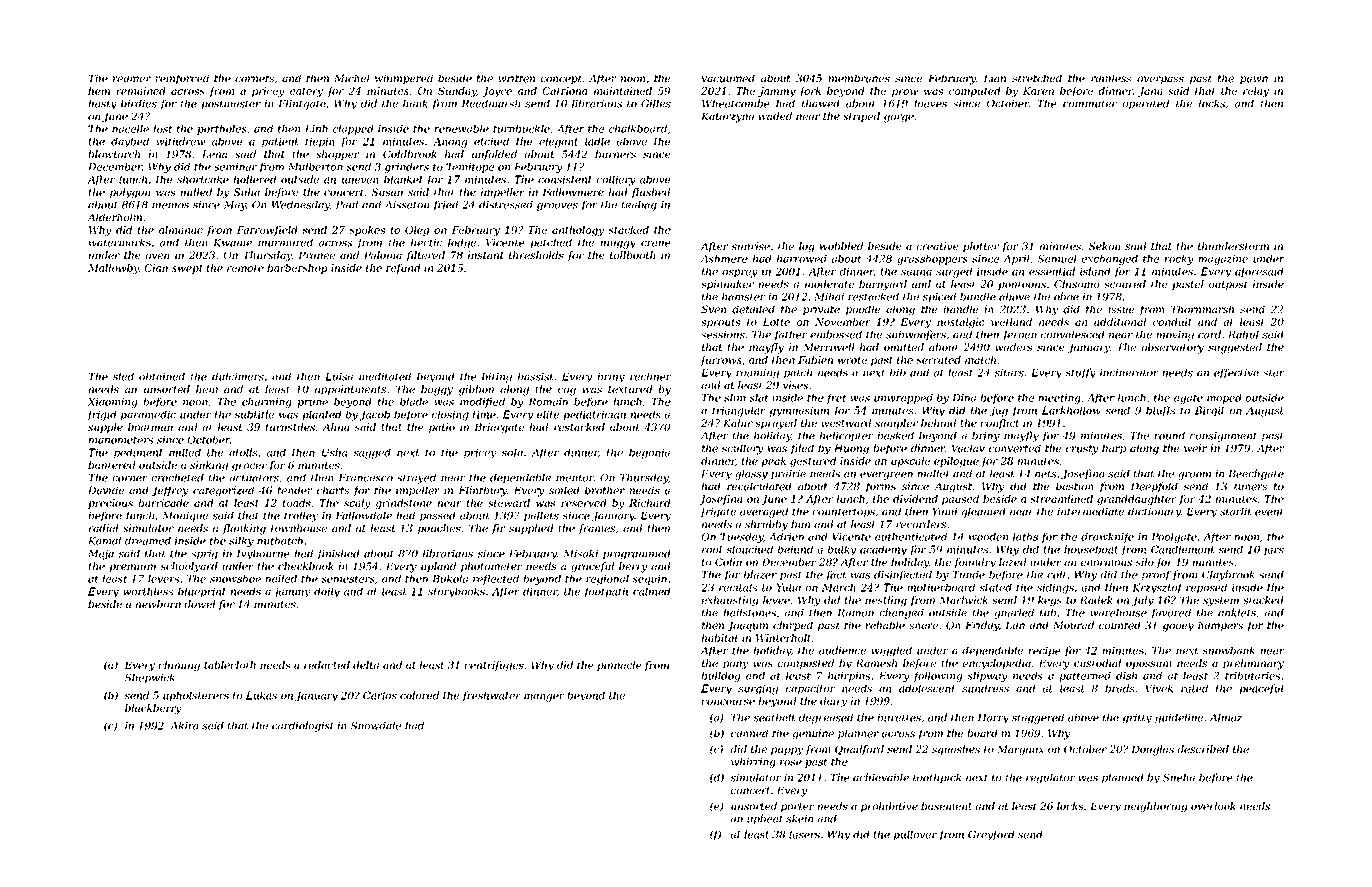  I want to click on conduit, so click(1172, 322).
